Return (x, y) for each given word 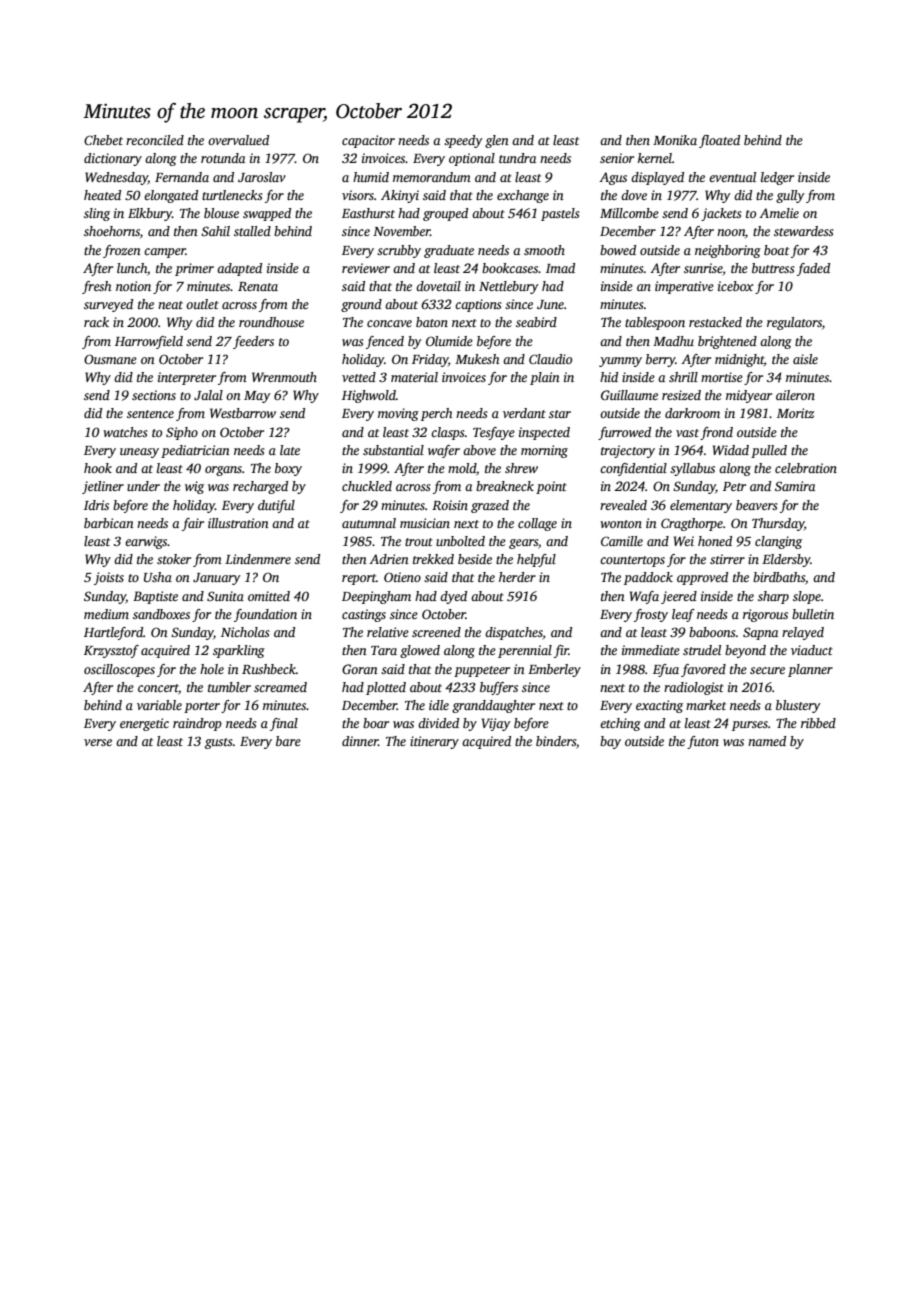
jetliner (103, 487)
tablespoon (655, 323)
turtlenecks (232, 195)
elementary (701, 506)
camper (165, 253)
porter (202, 707)
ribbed (818, 723)
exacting (659, 706)
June (550, 304)
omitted (269, 596)
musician (425, 523)
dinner (360, 741)
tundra (517, 158)
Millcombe (629, 213)
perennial (525, 651)
